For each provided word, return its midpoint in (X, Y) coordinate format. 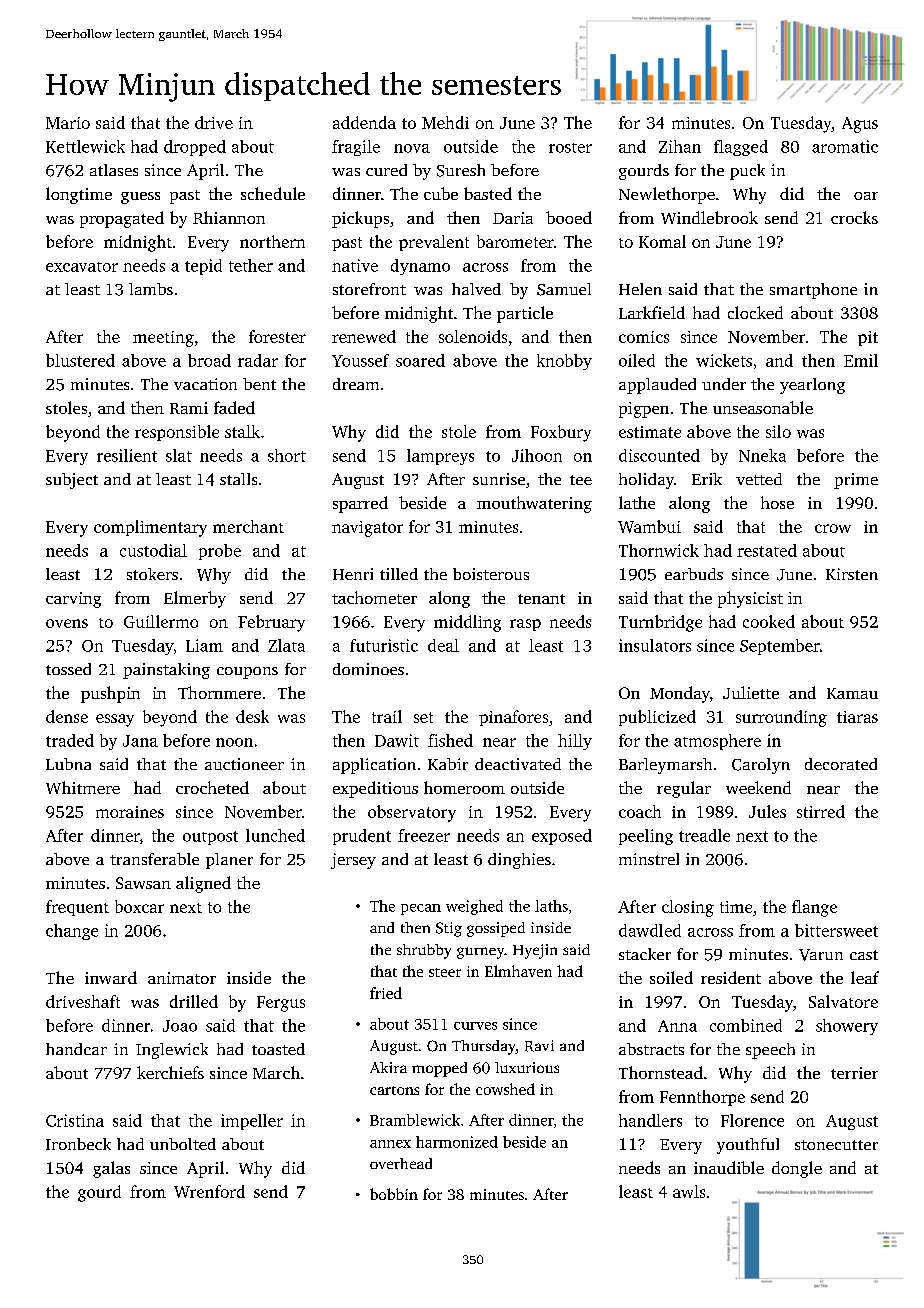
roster (570, 148)
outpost (210, 838)
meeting (163, 339)
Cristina (75, 1120)
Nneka (762, 455)
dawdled (650, 930)
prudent (362, 837)
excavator (82, 267)
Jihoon (537, 455)
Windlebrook (709, 217)
